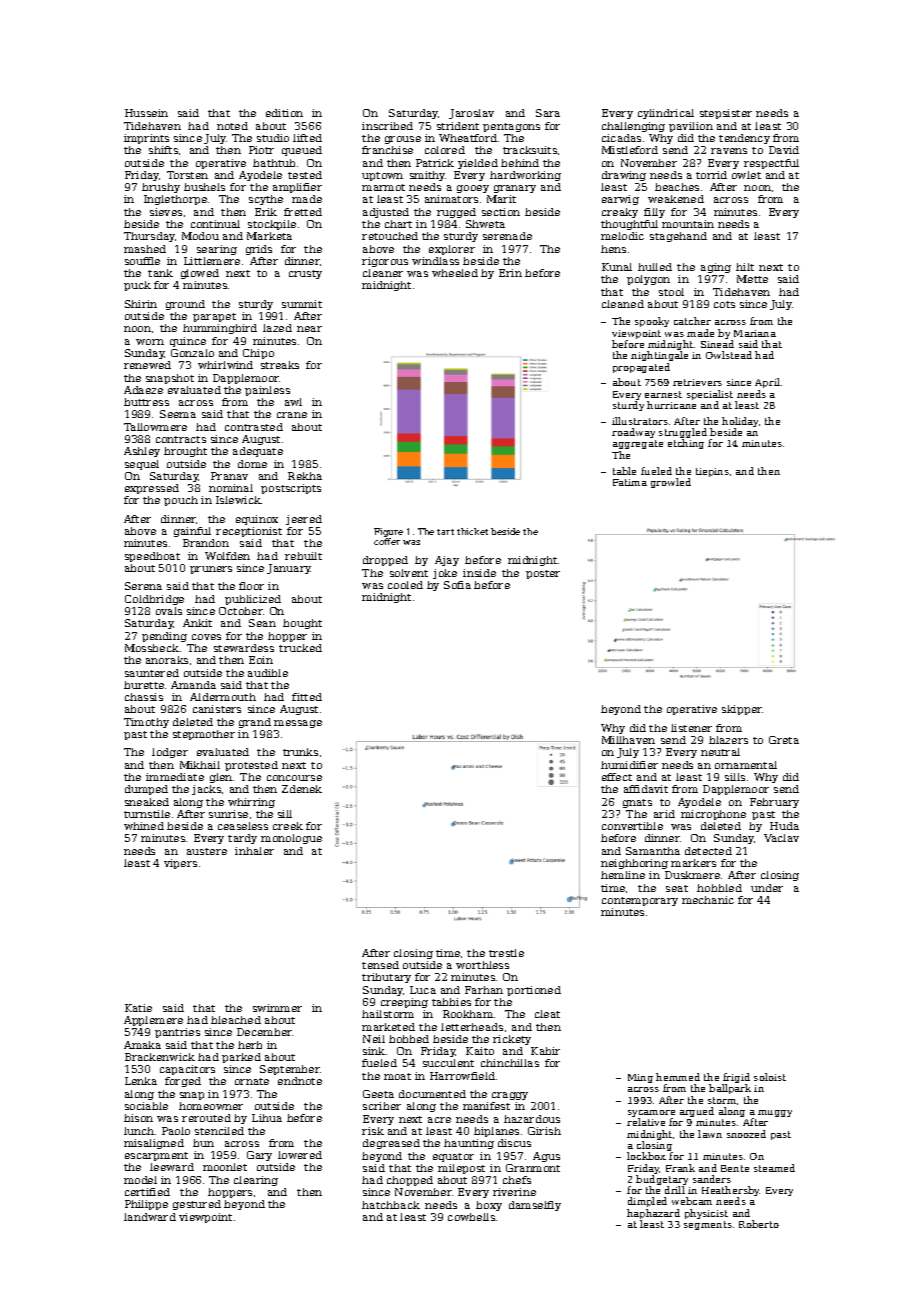  I want to click on sneaked, so click(147, 802).
